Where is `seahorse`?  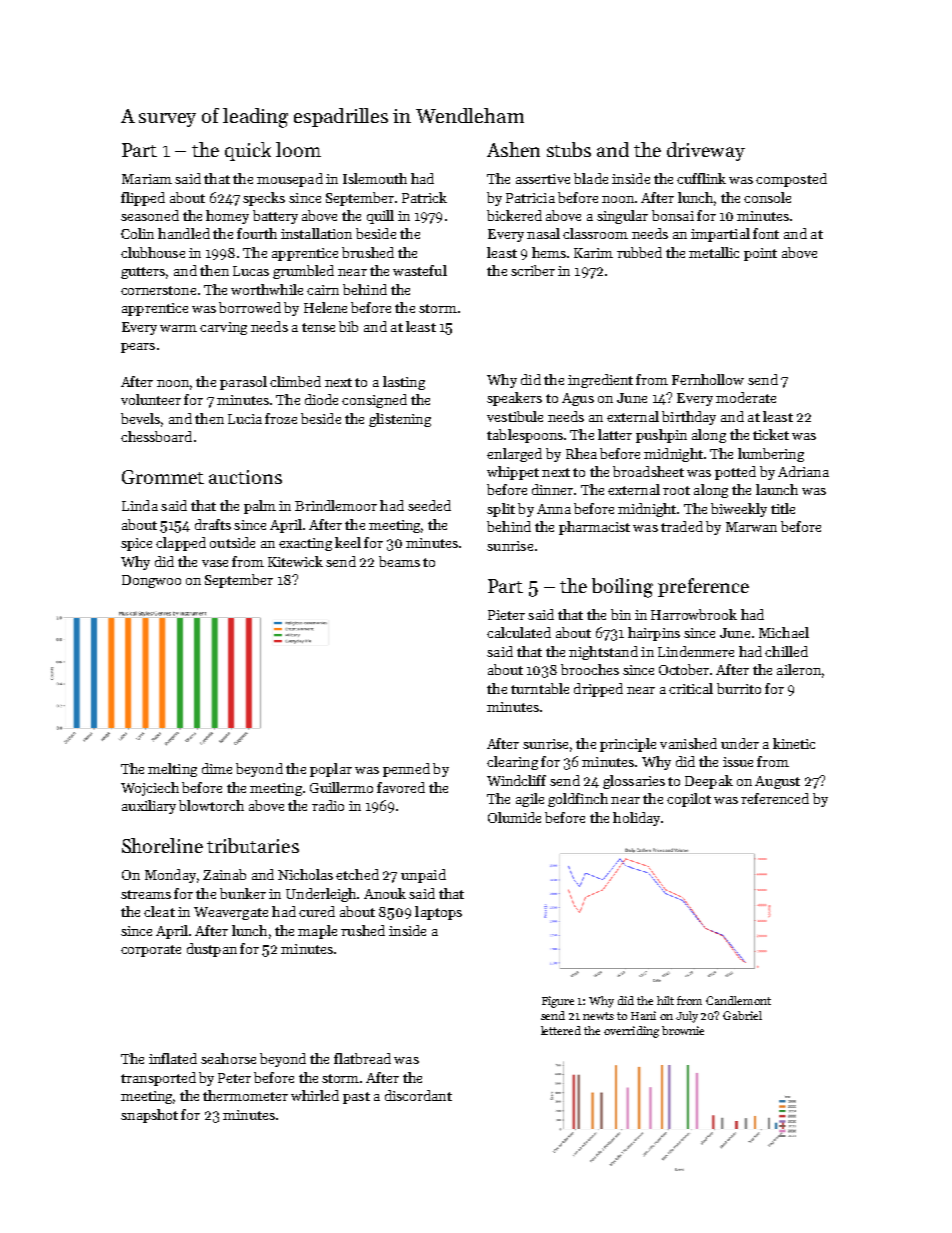 seahorse is located at coordinates (228, 1058).
